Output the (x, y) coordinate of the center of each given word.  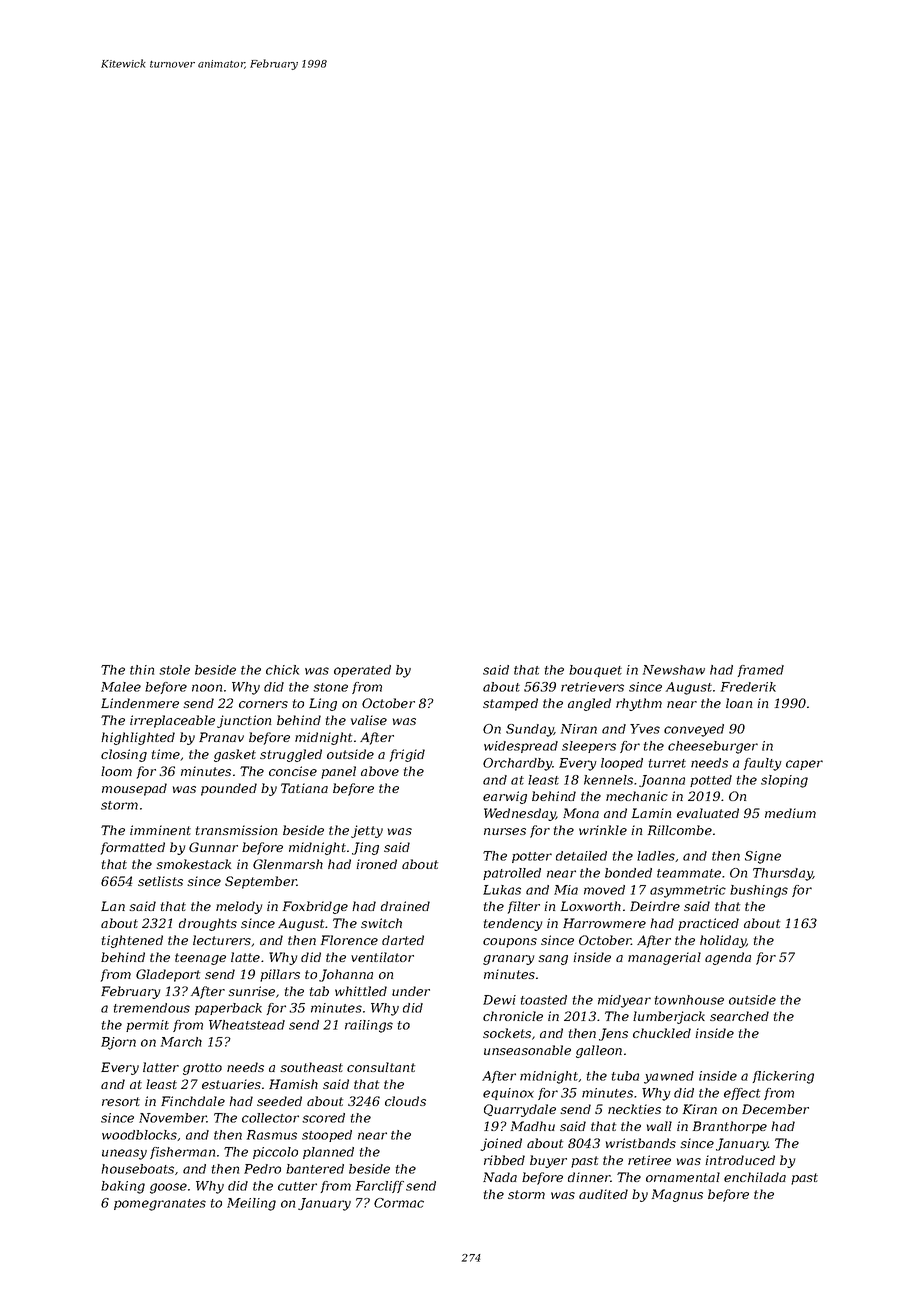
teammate (689, 873)
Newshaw (674, 670)
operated (362, 671)
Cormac (399, 1203)
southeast (311, 1067)
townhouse (689, 1000)
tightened (132, 941)
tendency (513, 924)
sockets (507, 1033)
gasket (235, 755)
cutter (297, 1186)
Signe (763, 857)
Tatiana (304, 788)
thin (142, 670)
